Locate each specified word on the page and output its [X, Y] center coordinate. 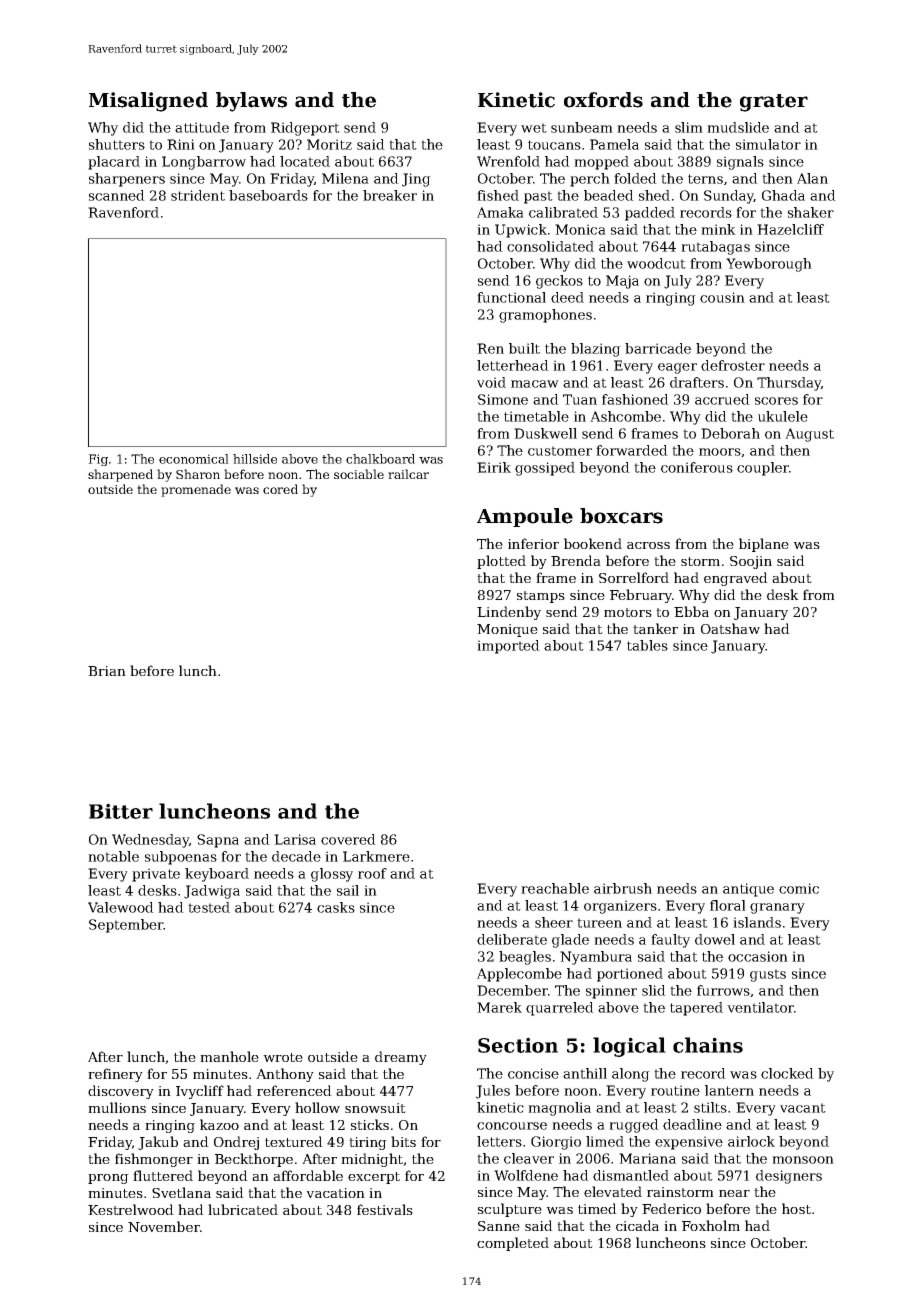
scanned [117, 195]
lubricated [243, 1209]
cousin [722, 297]
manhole [229, 1056]
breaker [390, 195]
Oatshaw [730, 628]
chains [708, 1045]
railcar [408, 474]
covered [348, 839]
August [809, 435]
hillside [255, 459]
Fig [98, 460]
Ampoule [525, 517]
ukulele [783, 416]
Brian [107, 671]
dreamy [401, 1058]
